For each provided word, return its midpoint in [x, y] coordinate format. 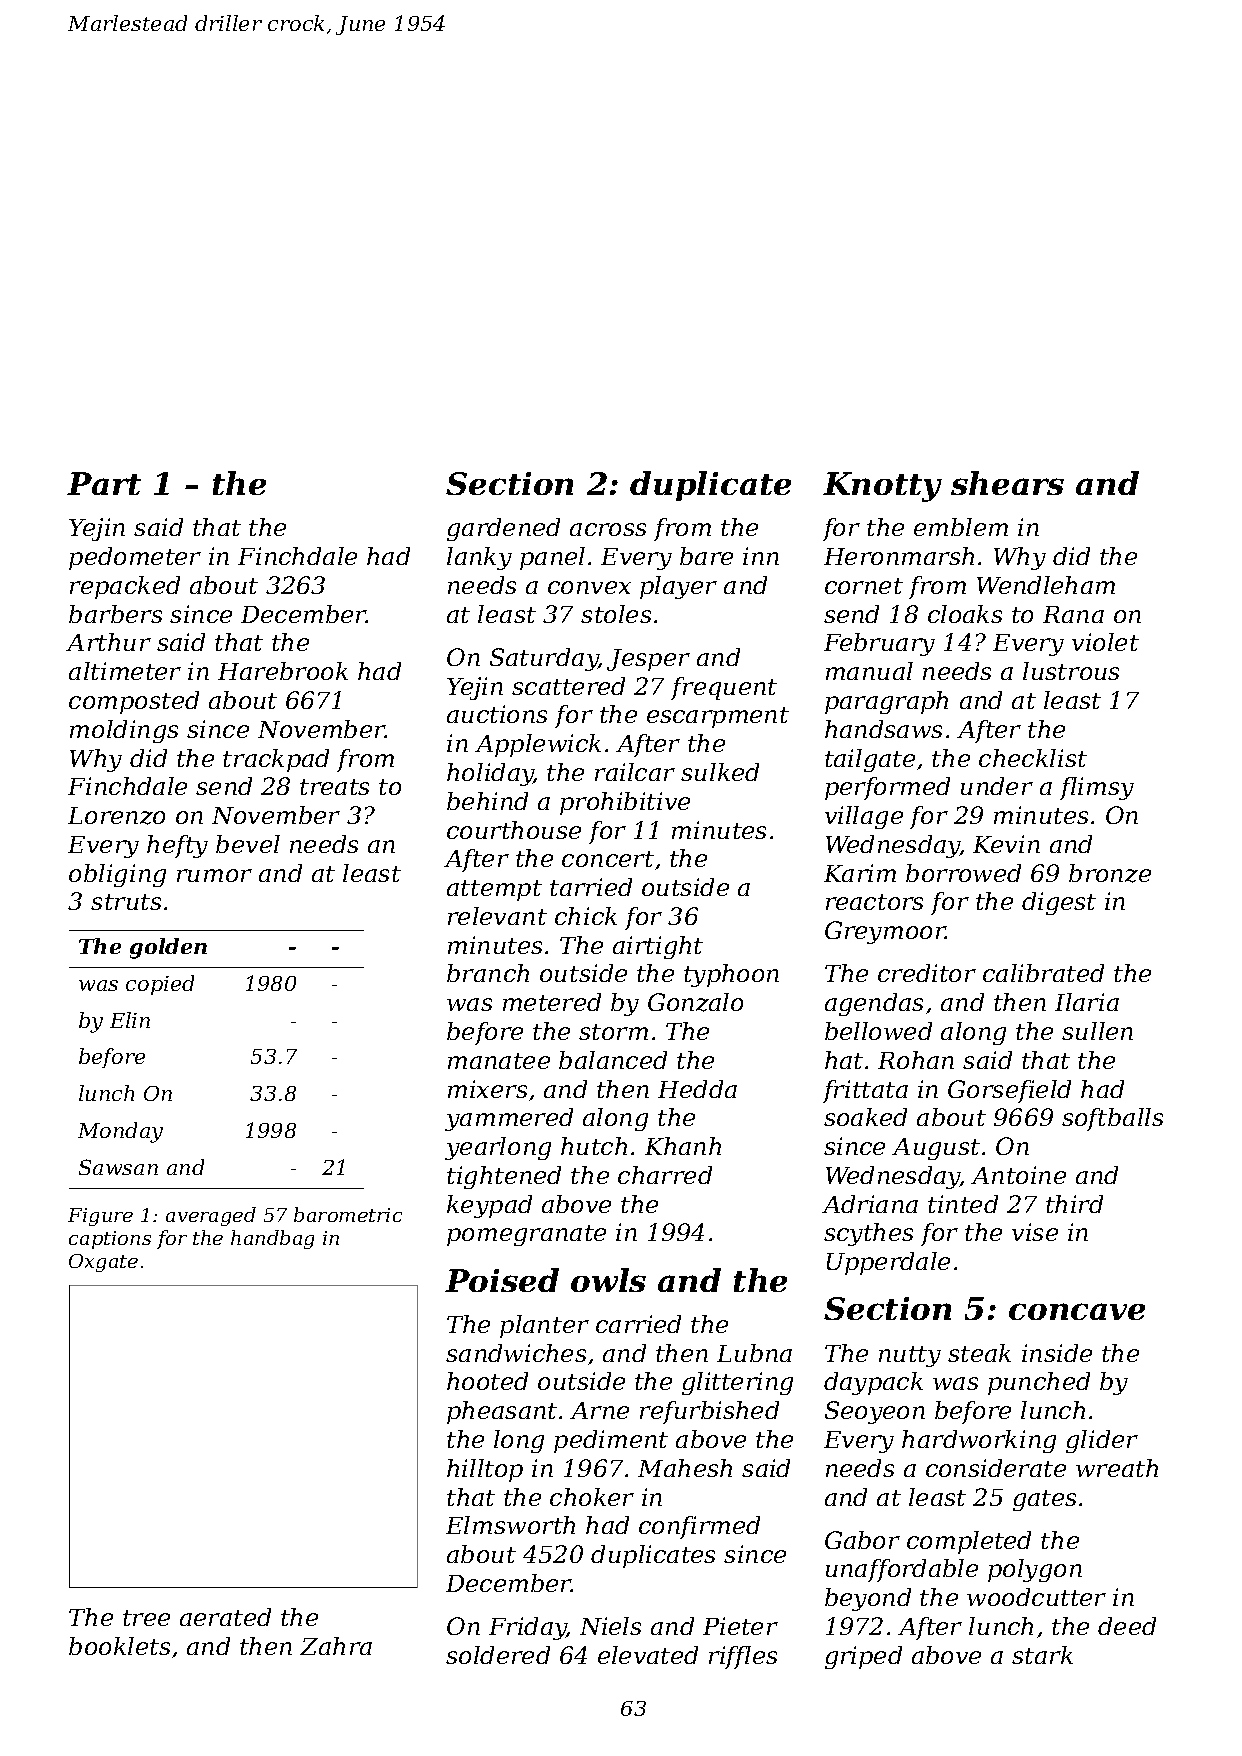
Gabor [862, 1540]
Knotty [882, 487]
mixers [487, 1089]
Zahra [336, 1646]
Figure [100, 1217]
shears [1007, 483]
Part [104, 483]
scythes [868, 1234]
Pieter [740, 1626]
